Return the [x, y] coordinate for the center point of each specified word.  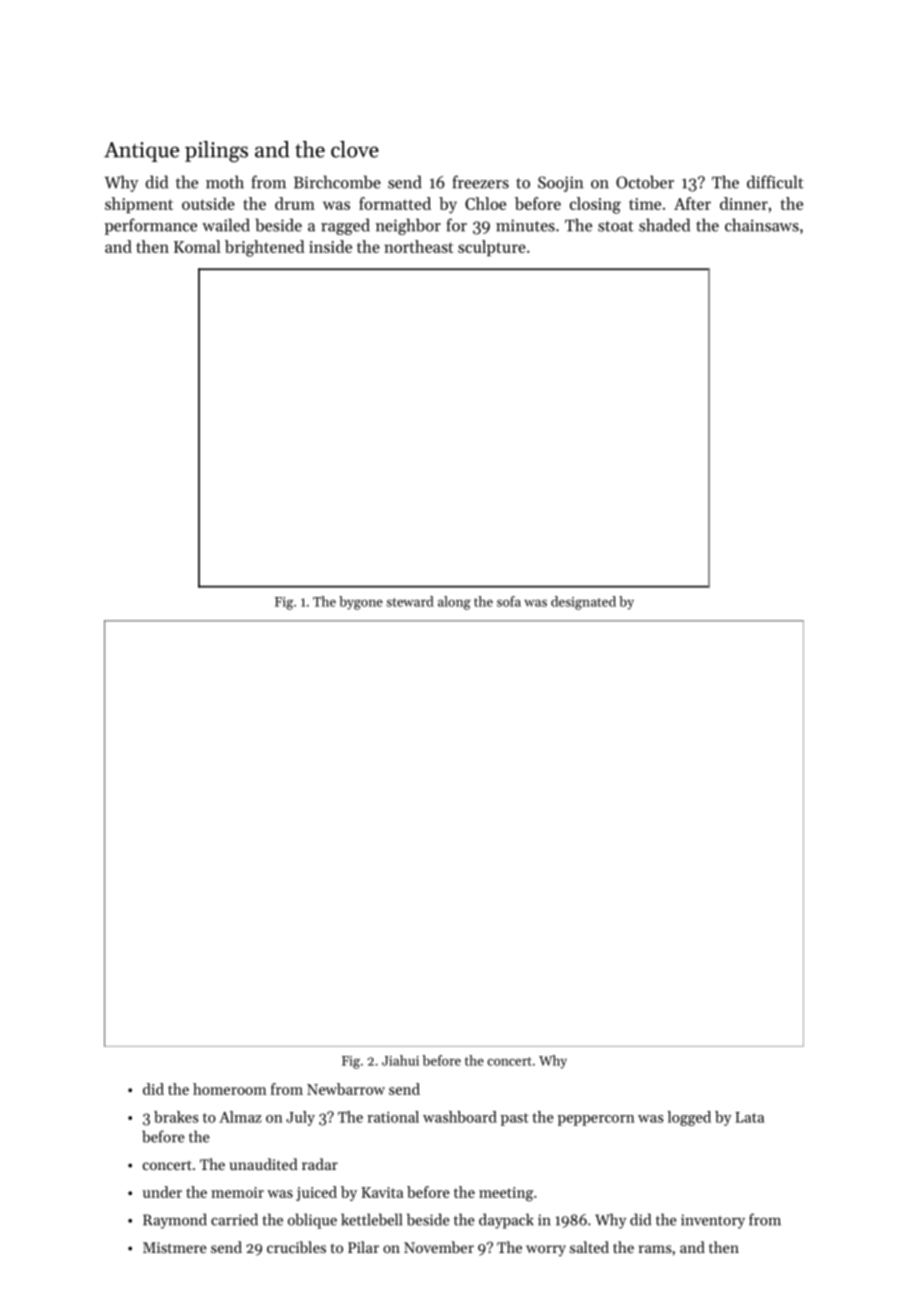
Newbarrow [346, 1089]
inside [330, 246]
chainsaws [762, 225]
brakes [176, 1117]
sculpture [492, 248]
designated [583, 603]
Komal [197, 246]
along [454, 603]
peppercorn [596, 1120]
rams [655, 1249]
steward [410, 601]
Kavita [382, 1192]
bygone [361, 603]
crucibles [296, 1247]
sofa [509, 601]
